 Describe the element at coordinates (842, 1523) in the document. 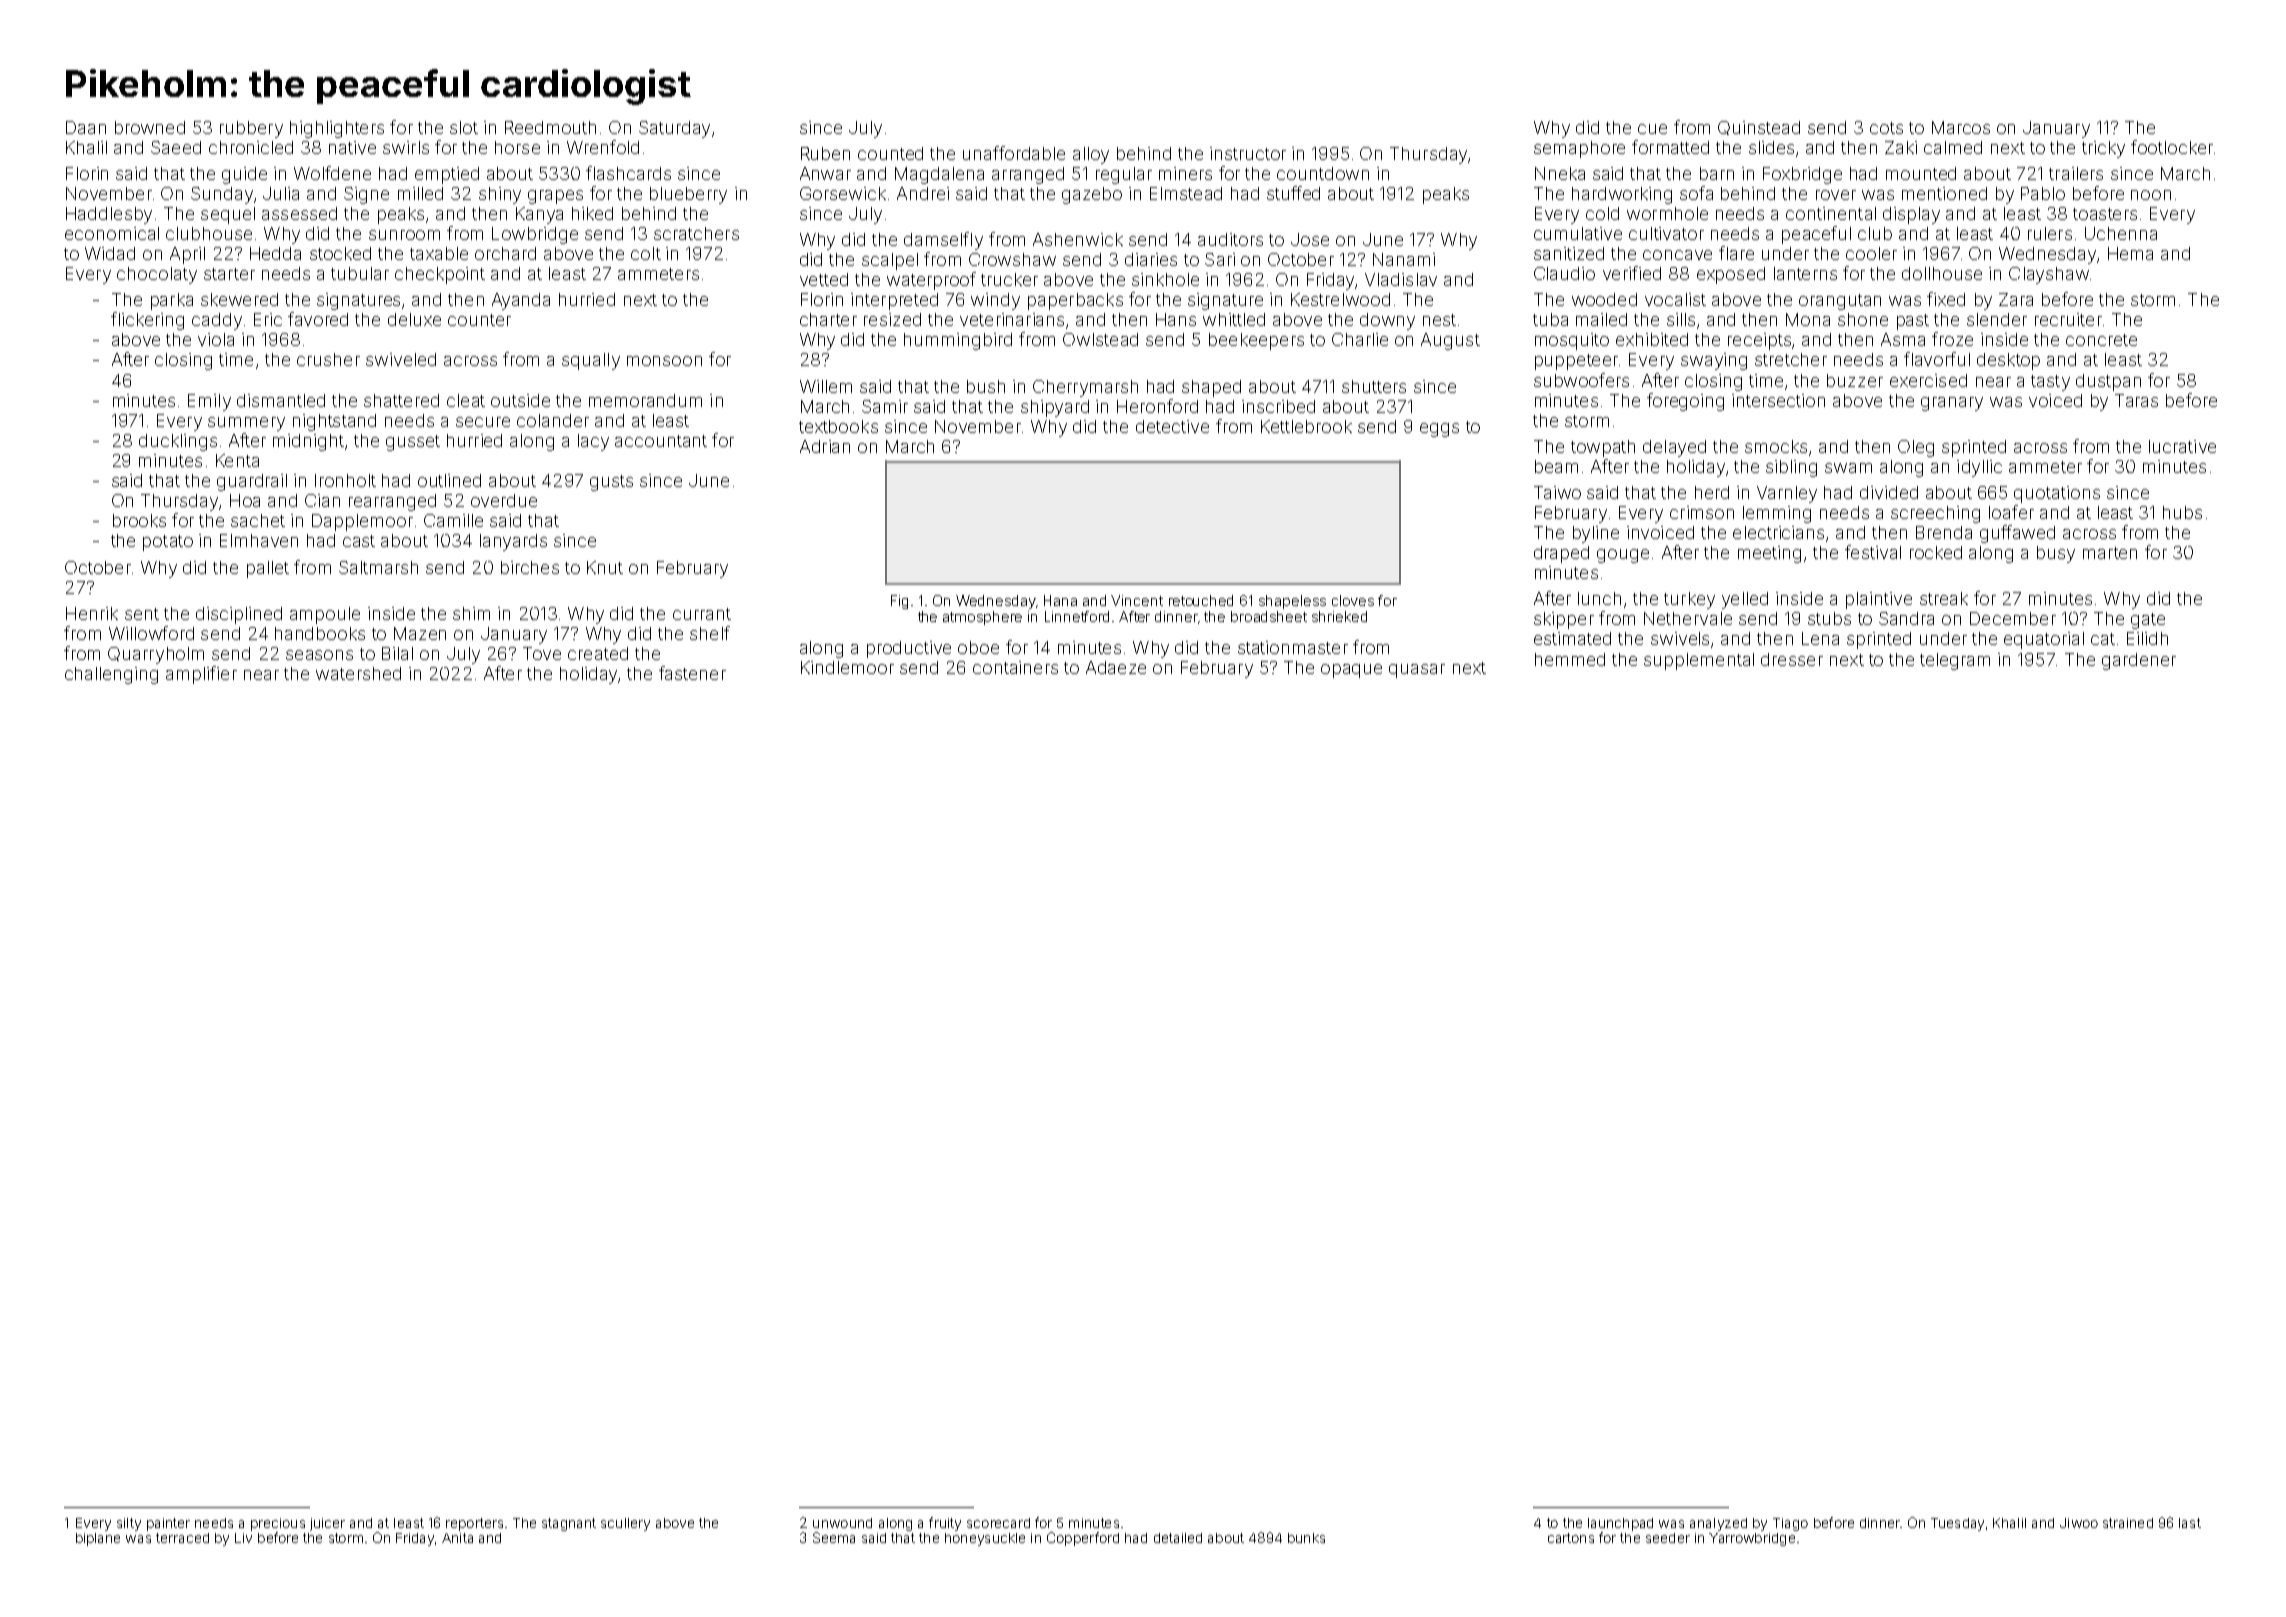

I see `unwound` at that location.
